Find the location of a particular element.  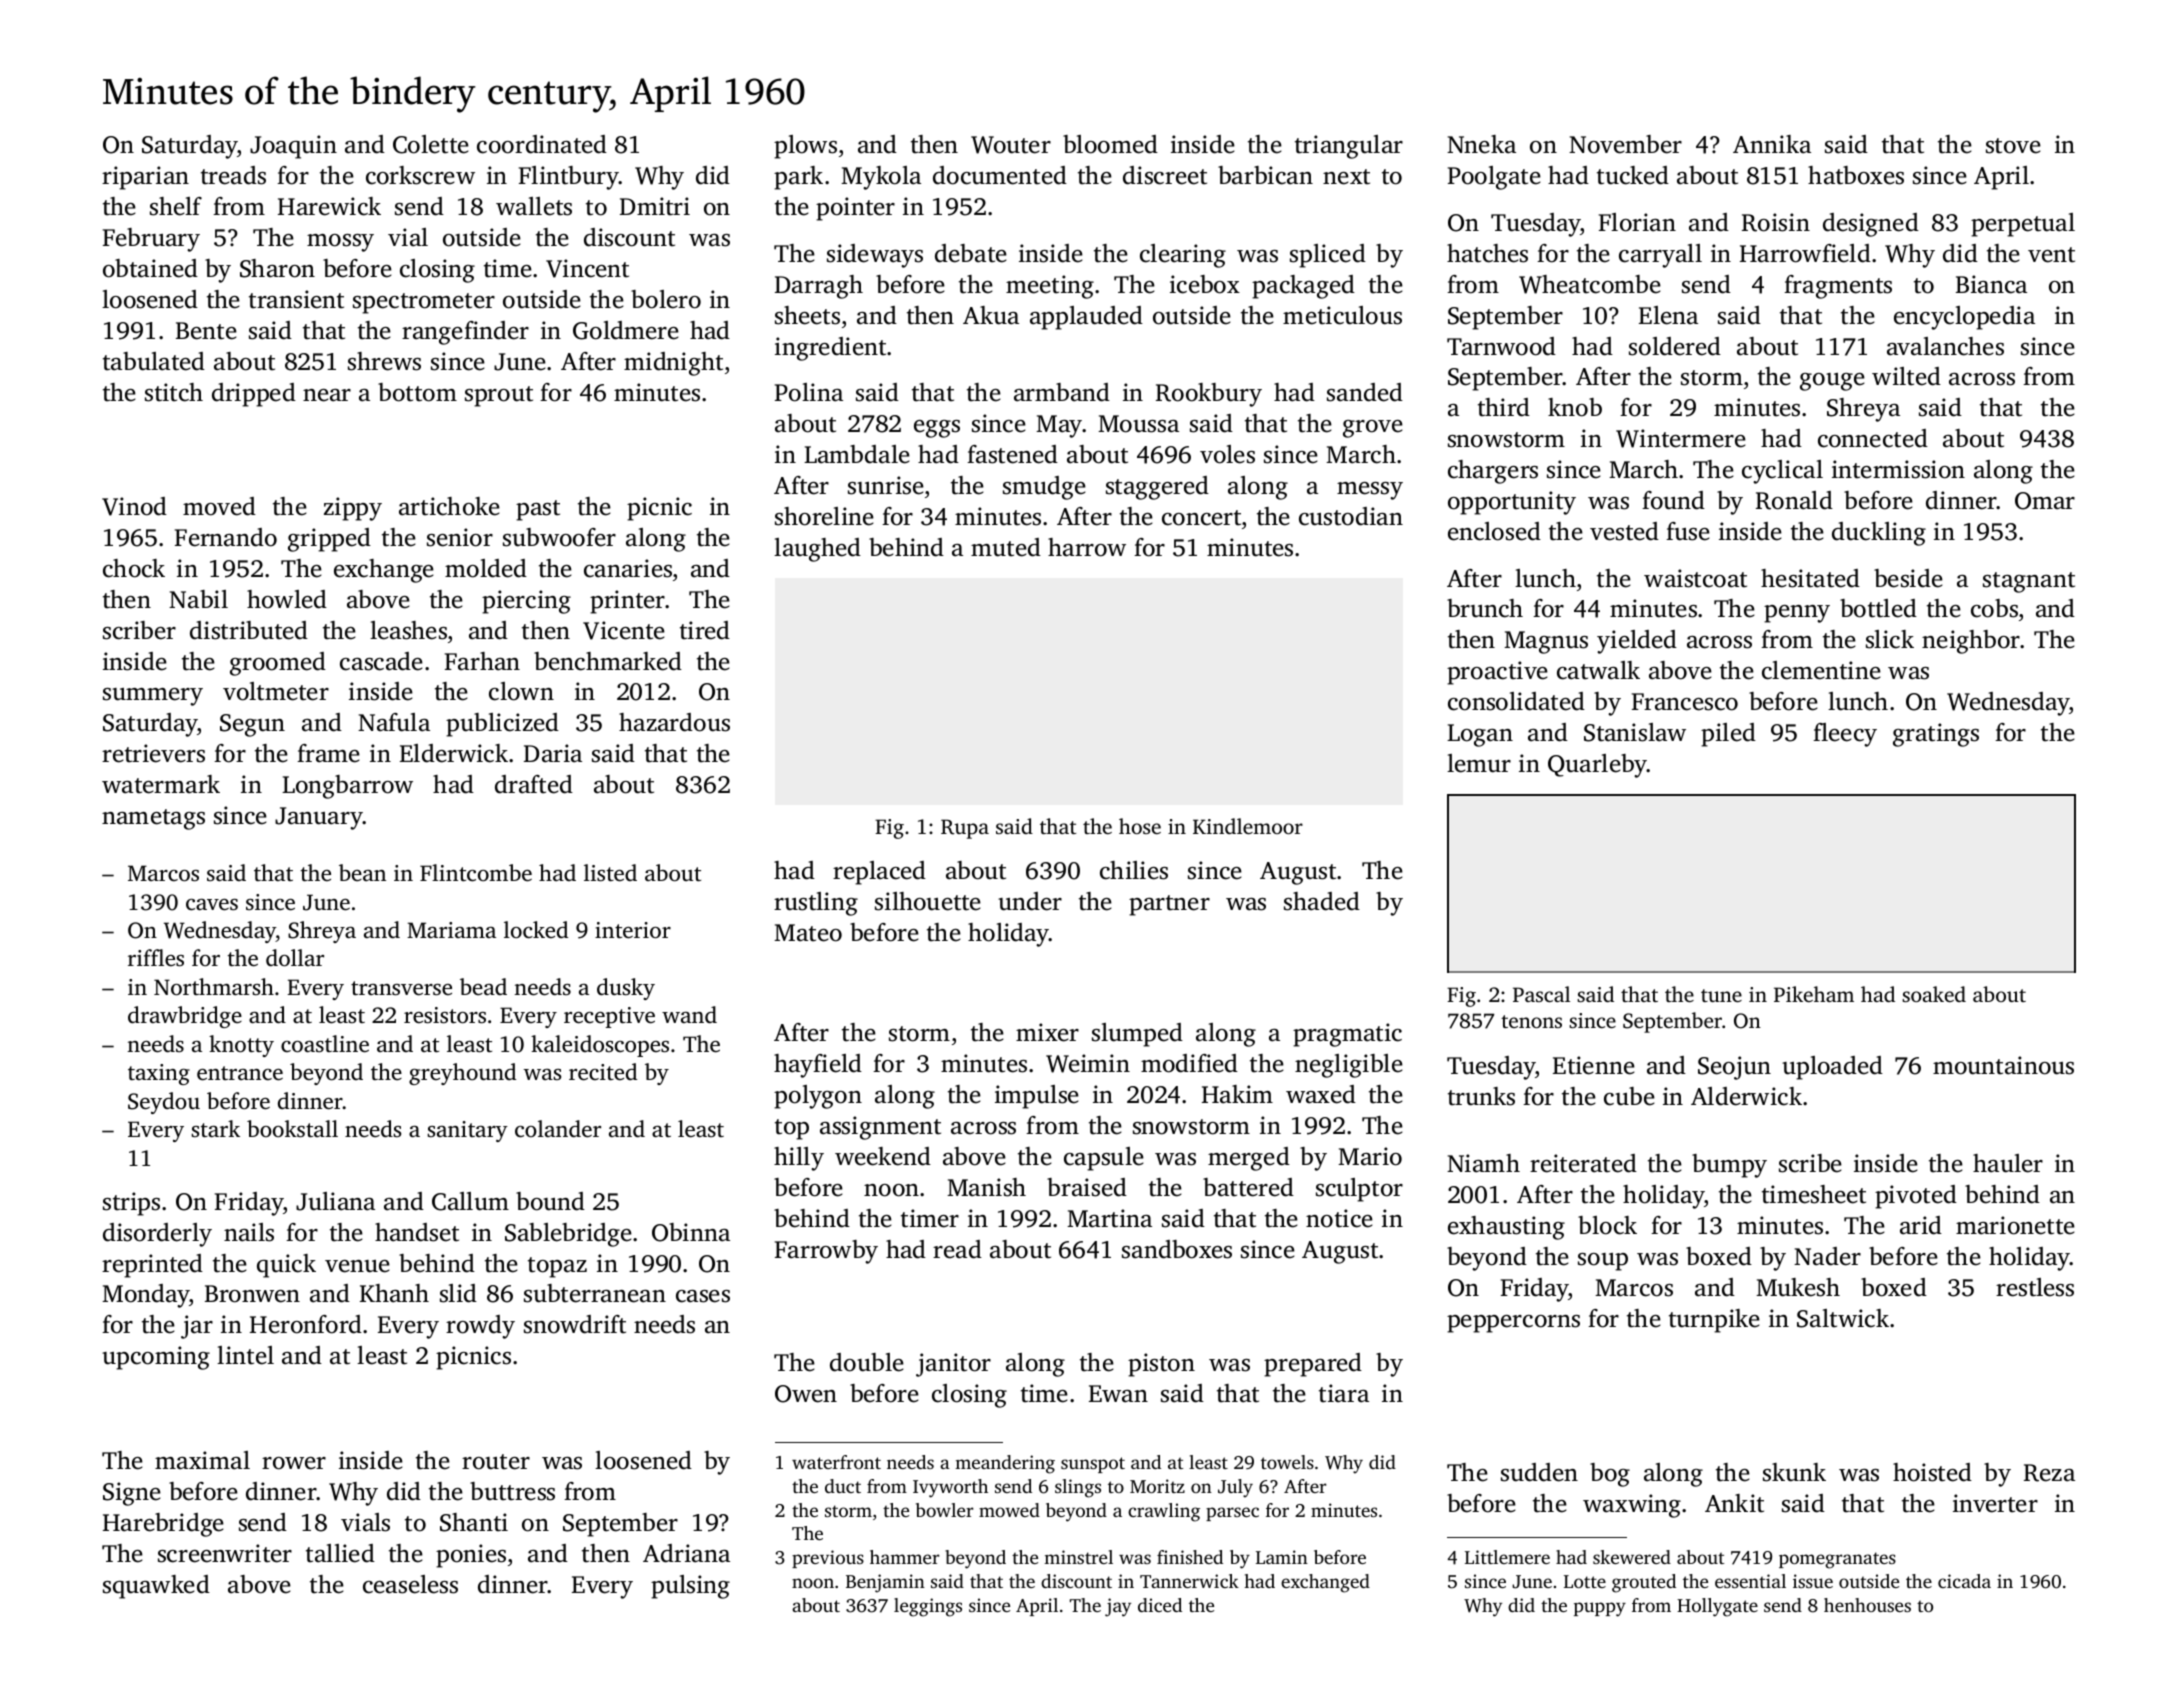

plows is located at coordinates (805, 147).
